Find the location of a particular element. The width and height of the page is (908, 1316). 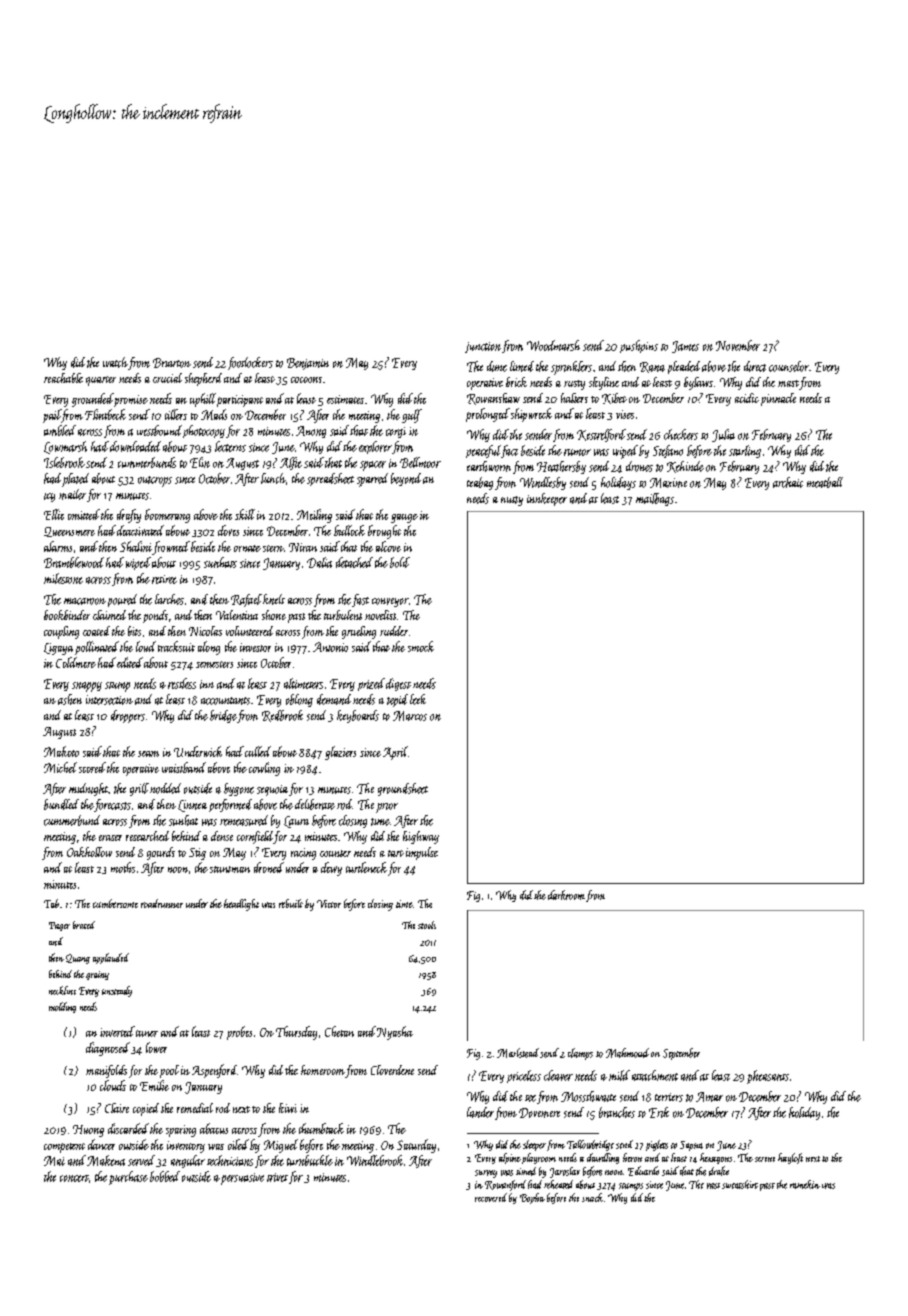

Victor is located at coordinates (329, 904).
